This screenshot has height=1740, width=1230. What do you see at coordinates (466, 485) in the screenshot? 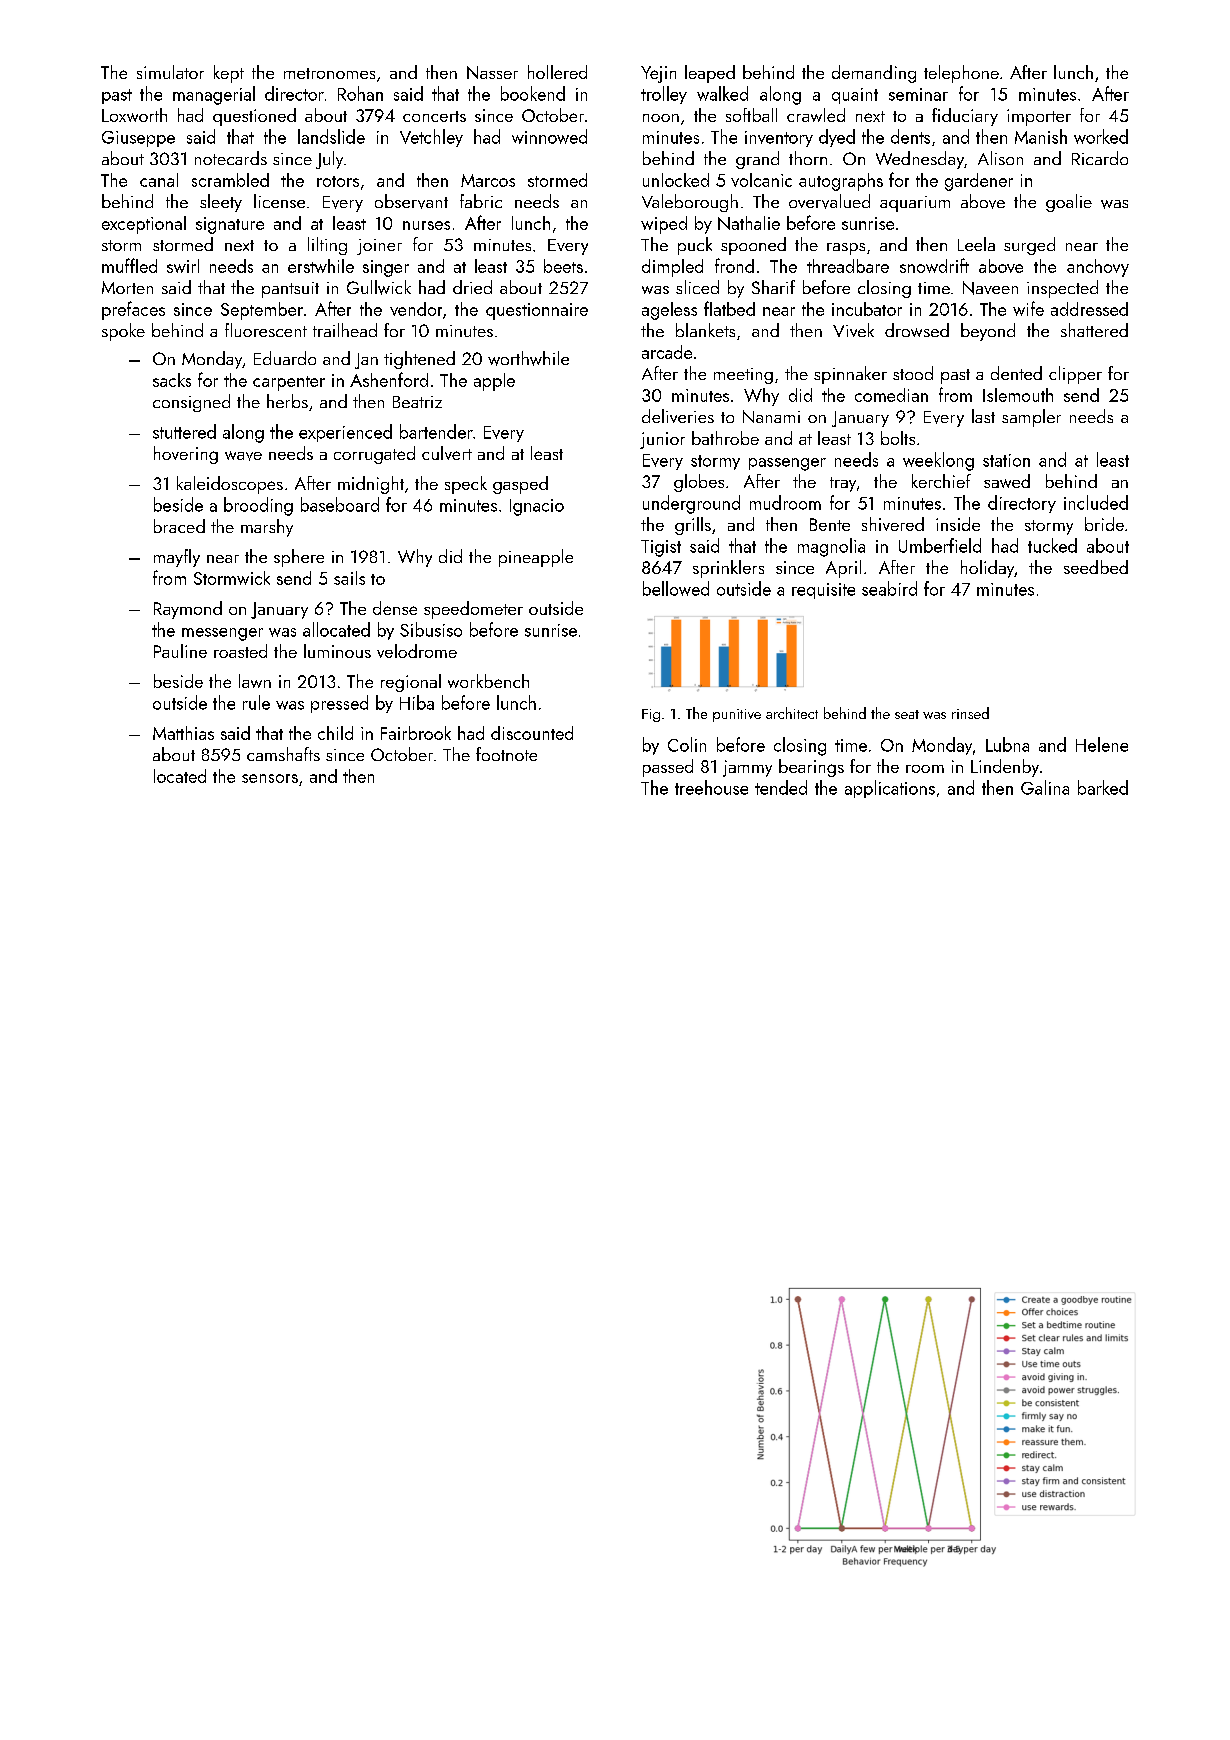
I see `speck` at bounding box center [466, 485].
